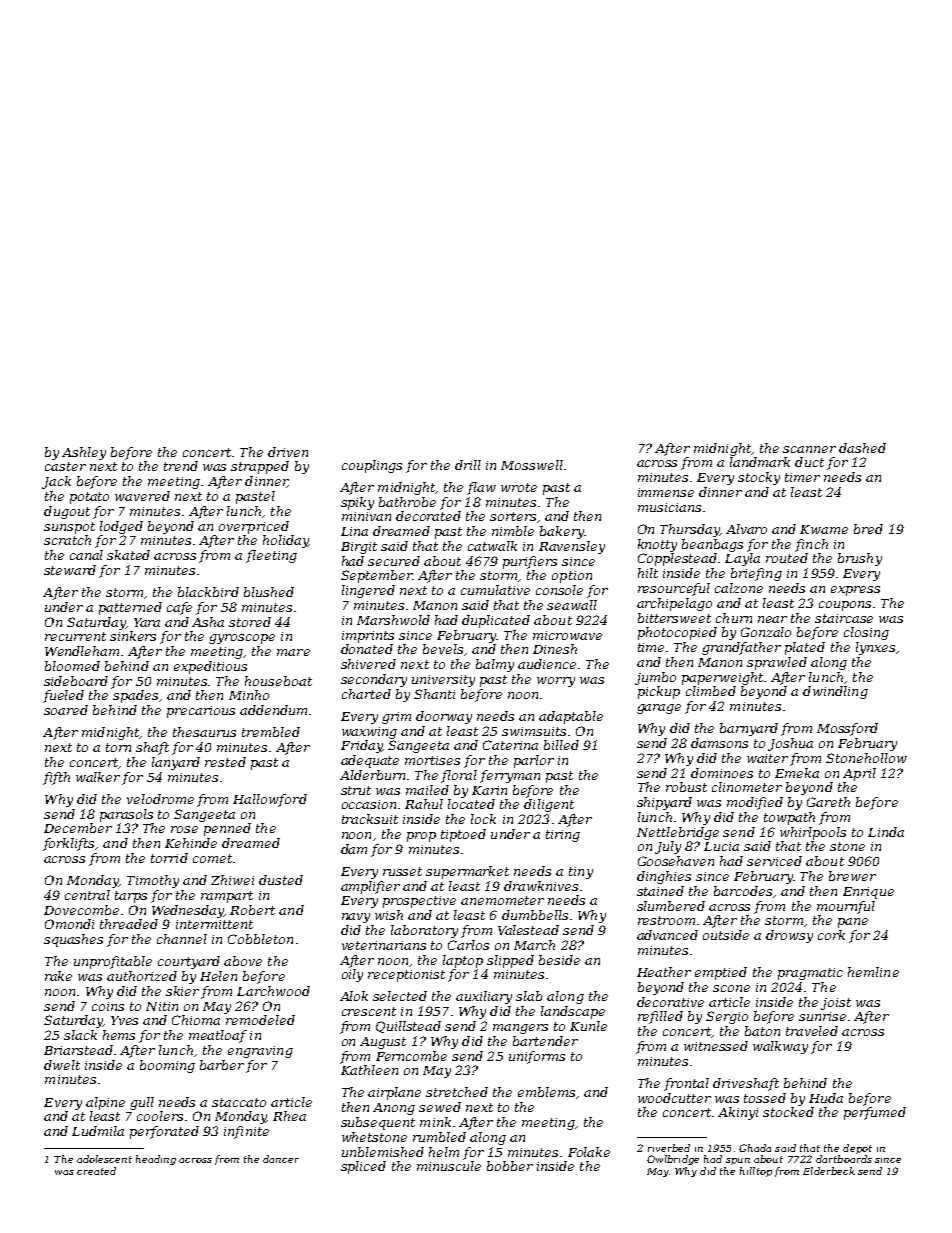  What do you see at coordinates (73, 940) in the screenshot?
I see `squashes` at bounding box center [73, 940].
